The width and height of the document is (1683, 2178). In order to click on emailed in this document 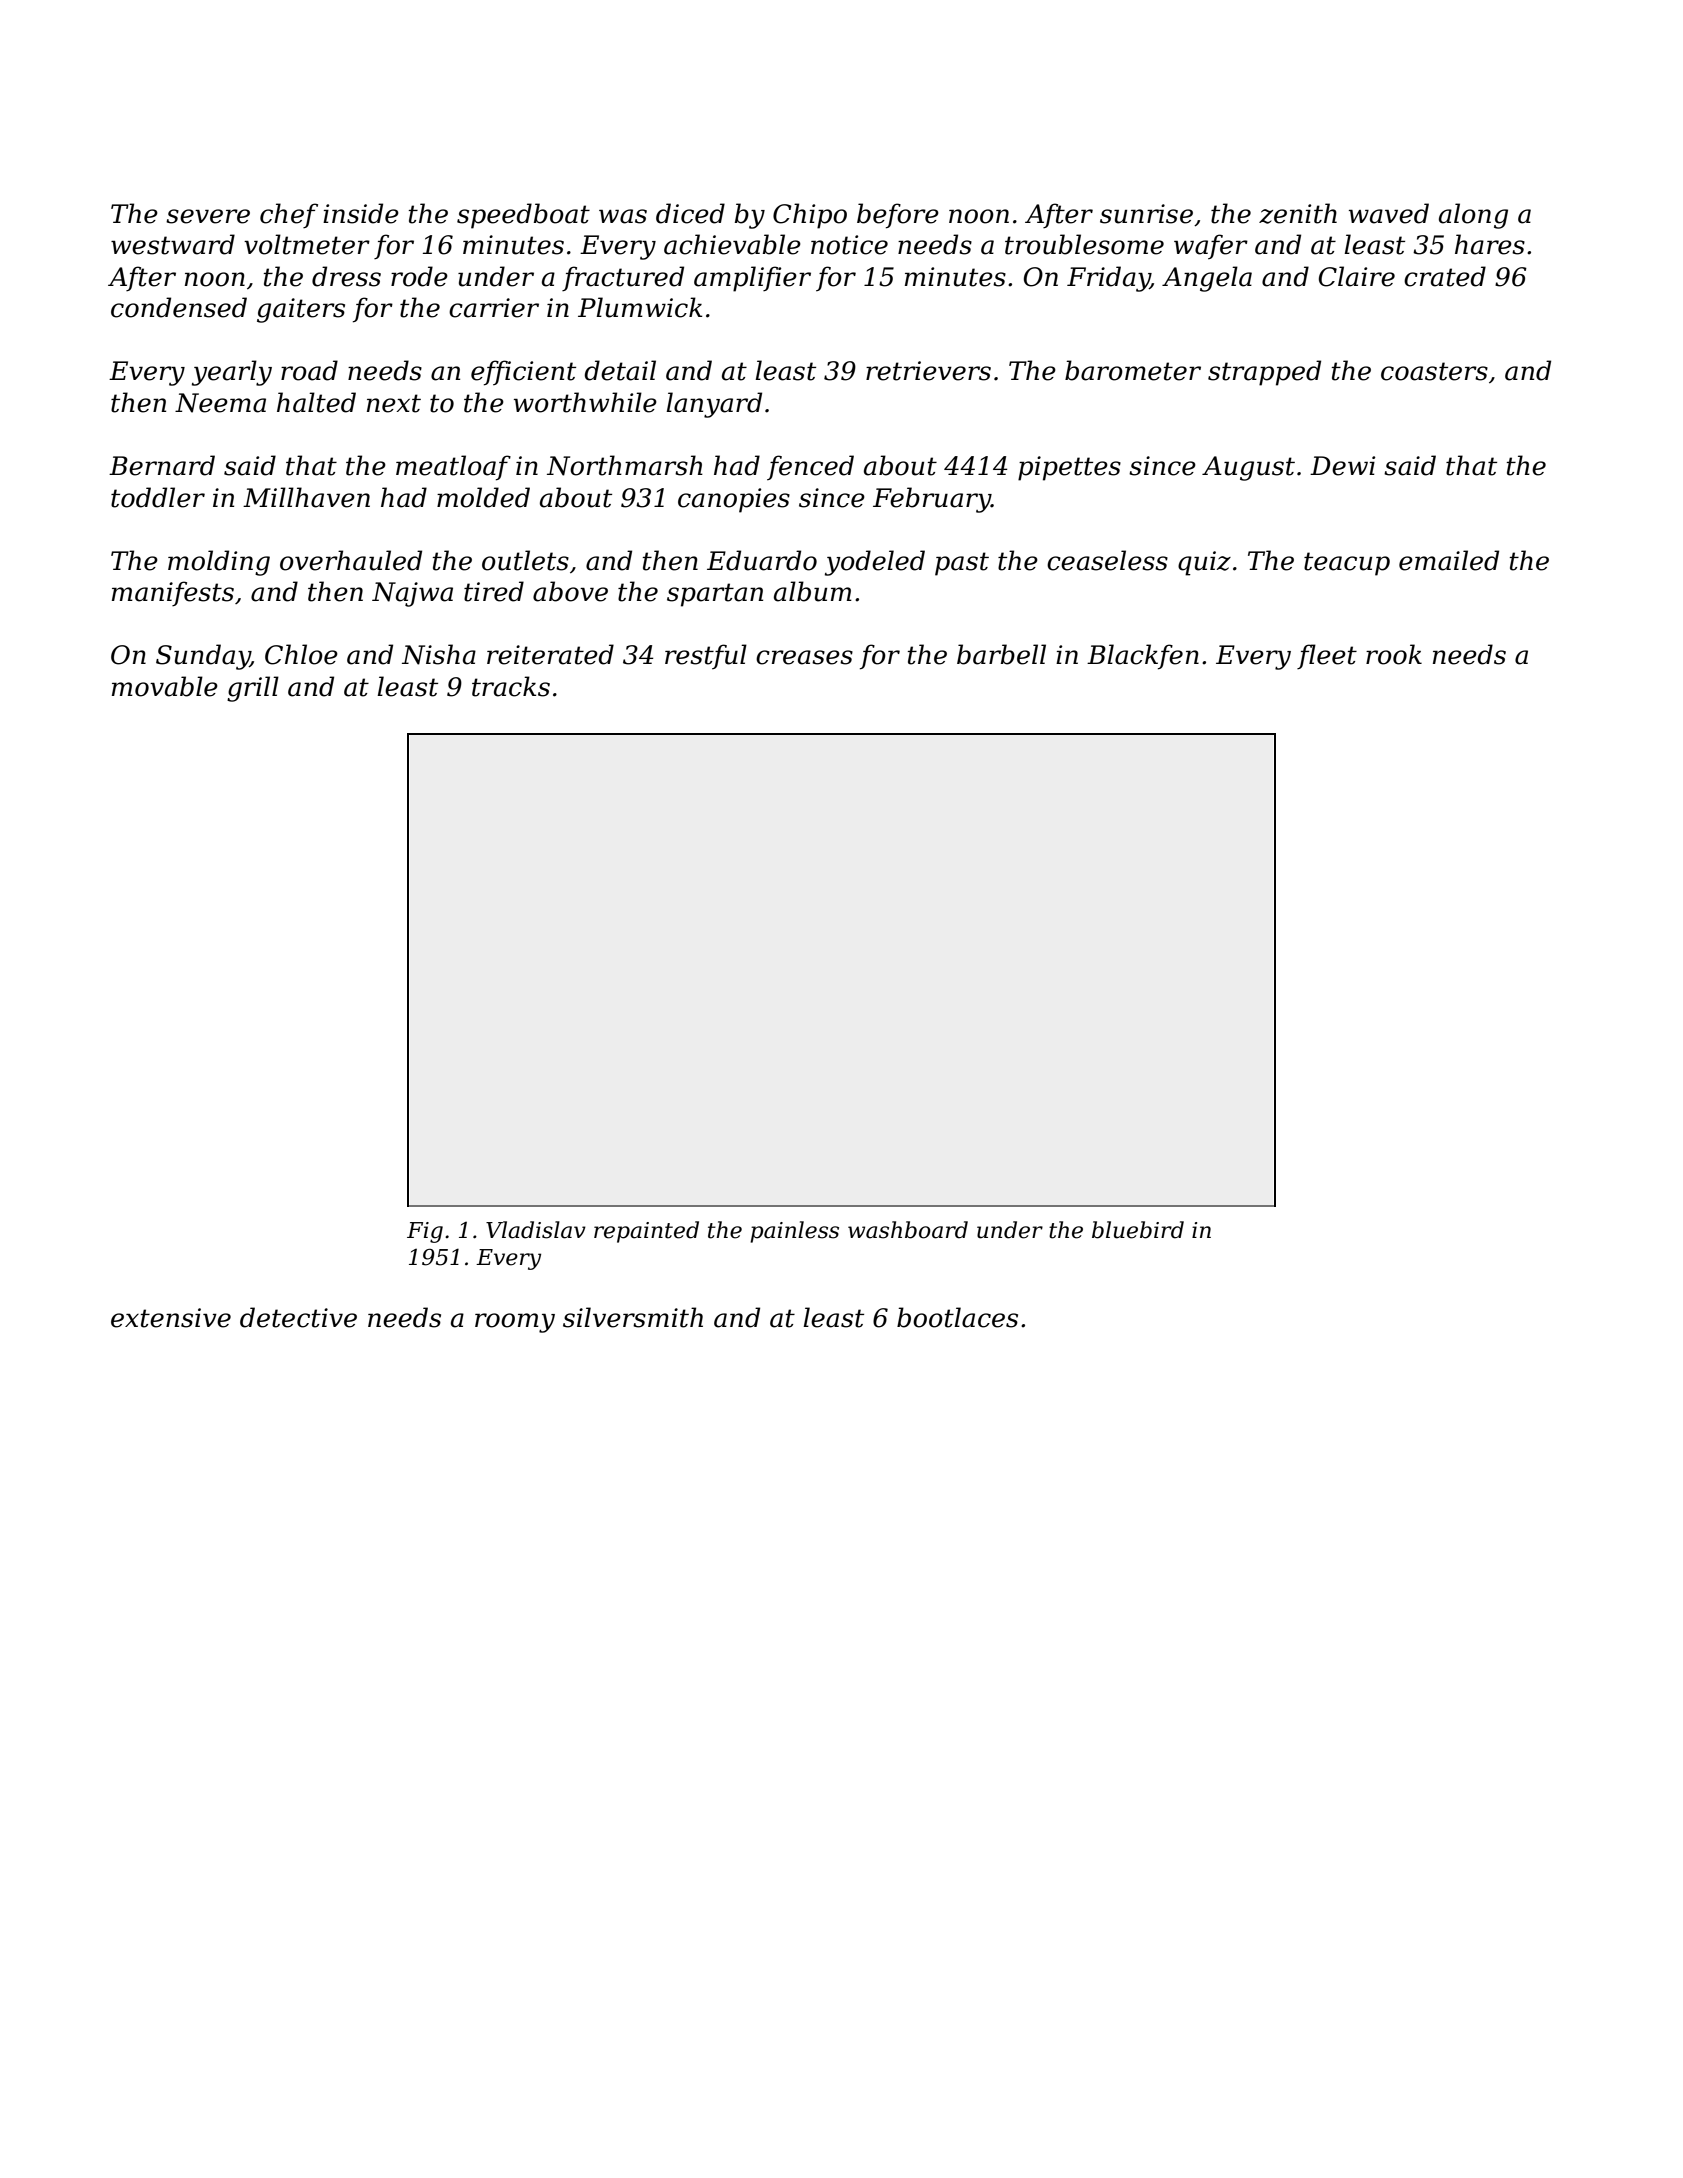, I will do `click(1449, 560)`.
